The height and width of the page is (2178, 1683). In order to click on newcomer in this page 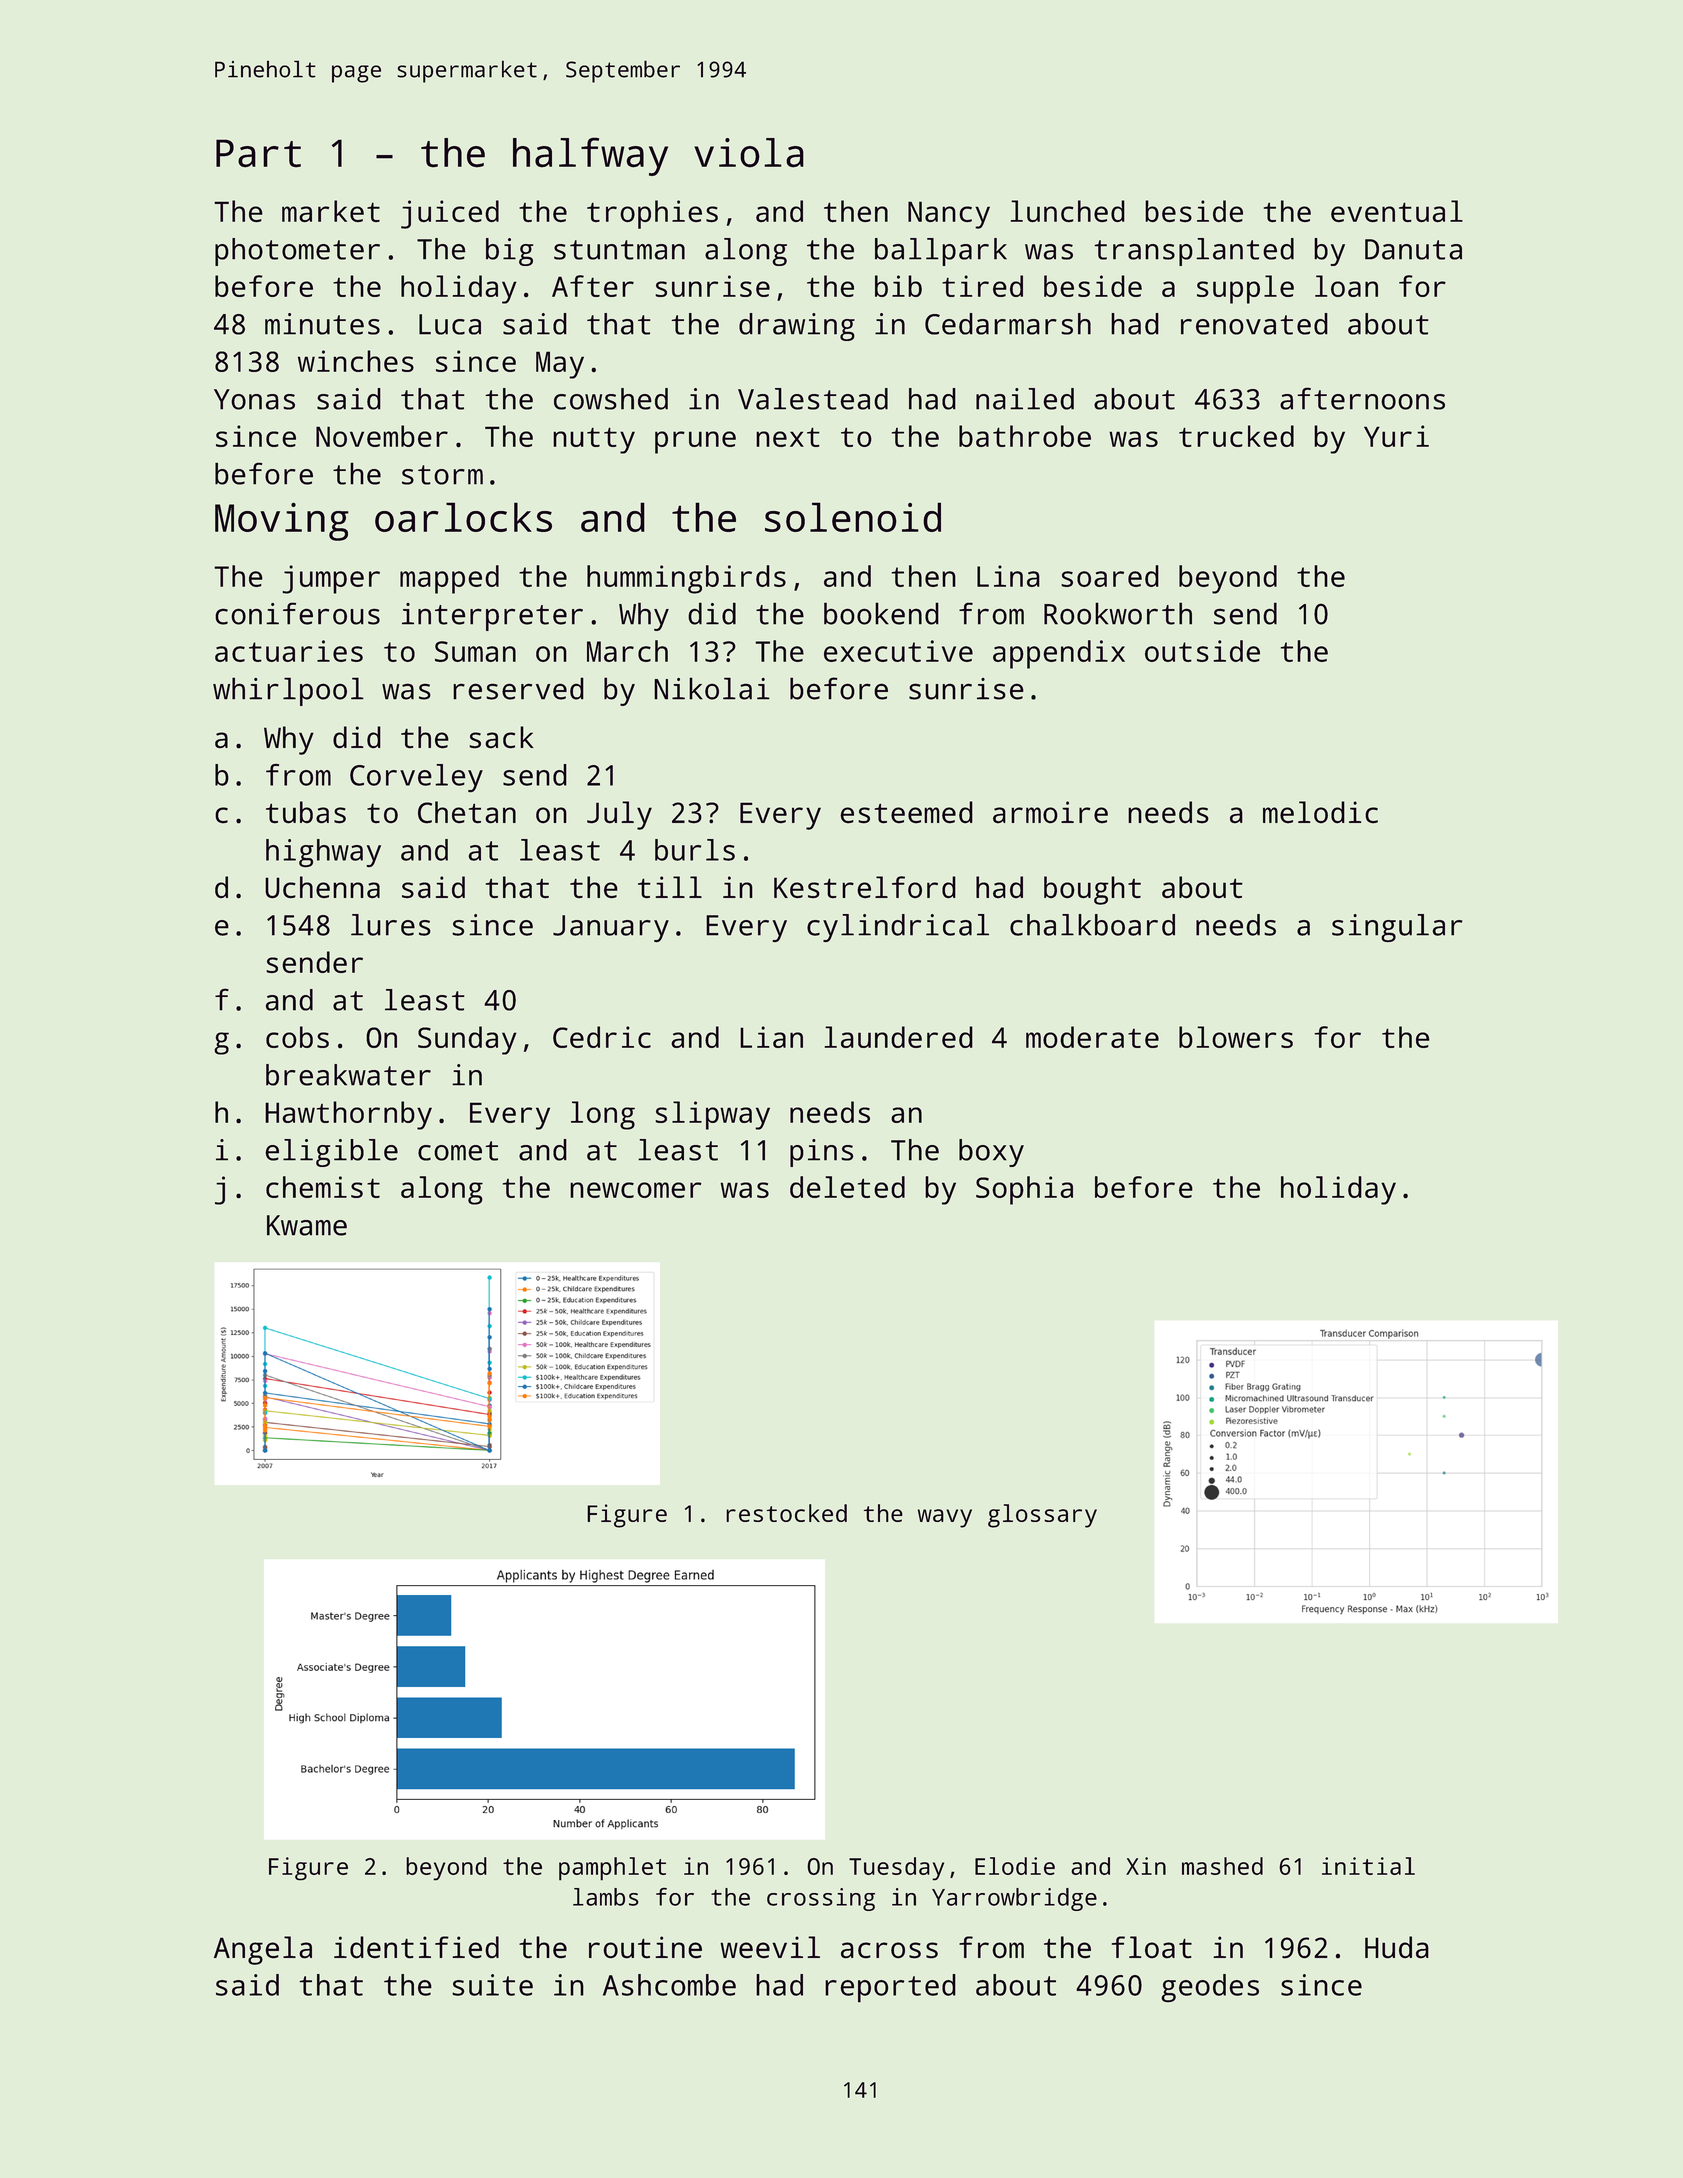, I will do `click(635, 1190)`.
